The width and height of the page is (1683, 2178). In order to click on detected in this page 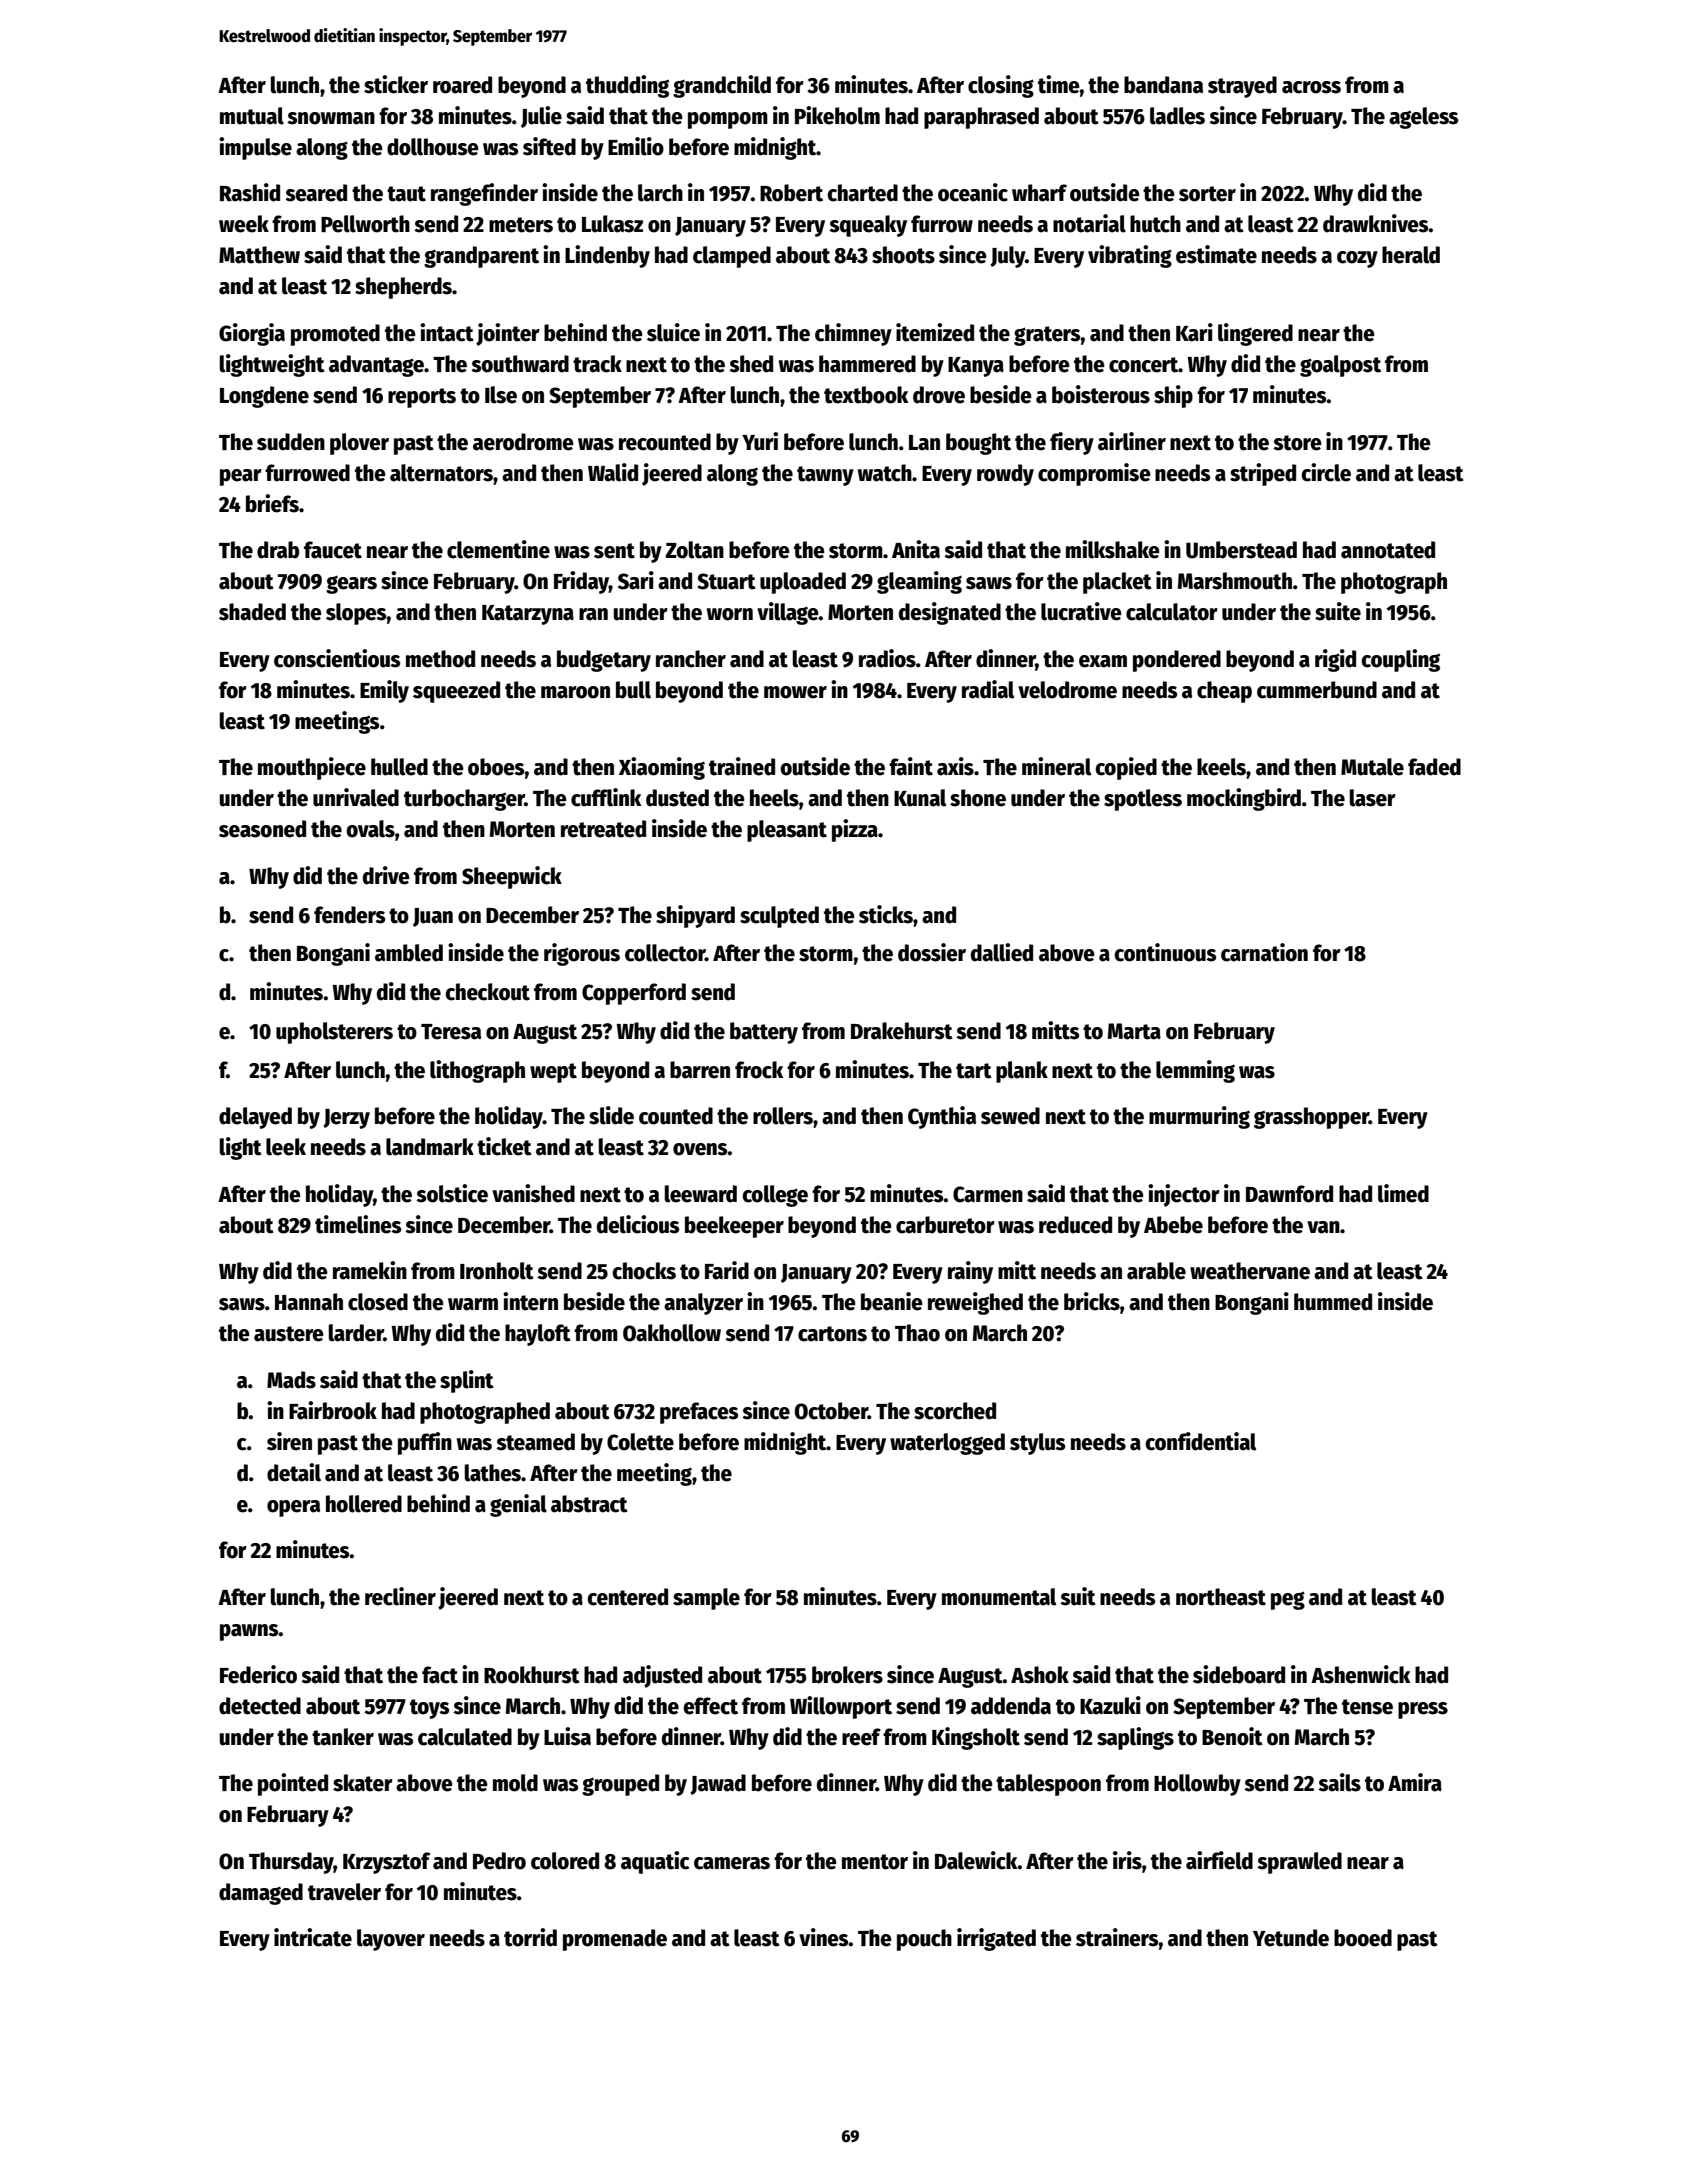, I will do `click(260, 1706)`.
